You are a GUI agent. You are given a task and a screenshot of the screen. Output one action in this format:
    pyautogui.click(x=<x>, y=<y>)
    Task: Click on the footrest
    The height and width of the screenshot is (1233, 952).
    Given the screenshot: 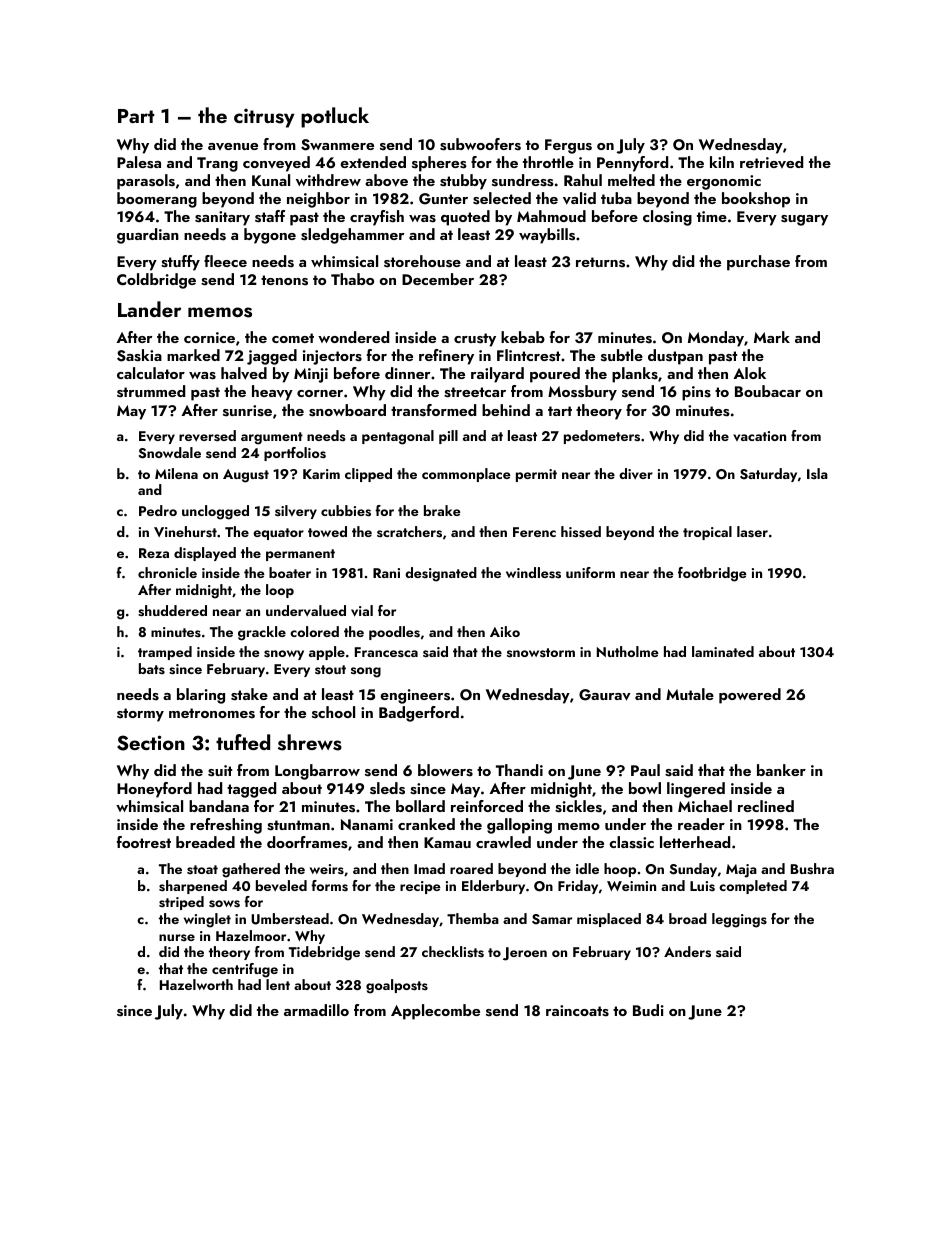 What is the action you would take?
    pyautogui.click(x=144, y=842)
